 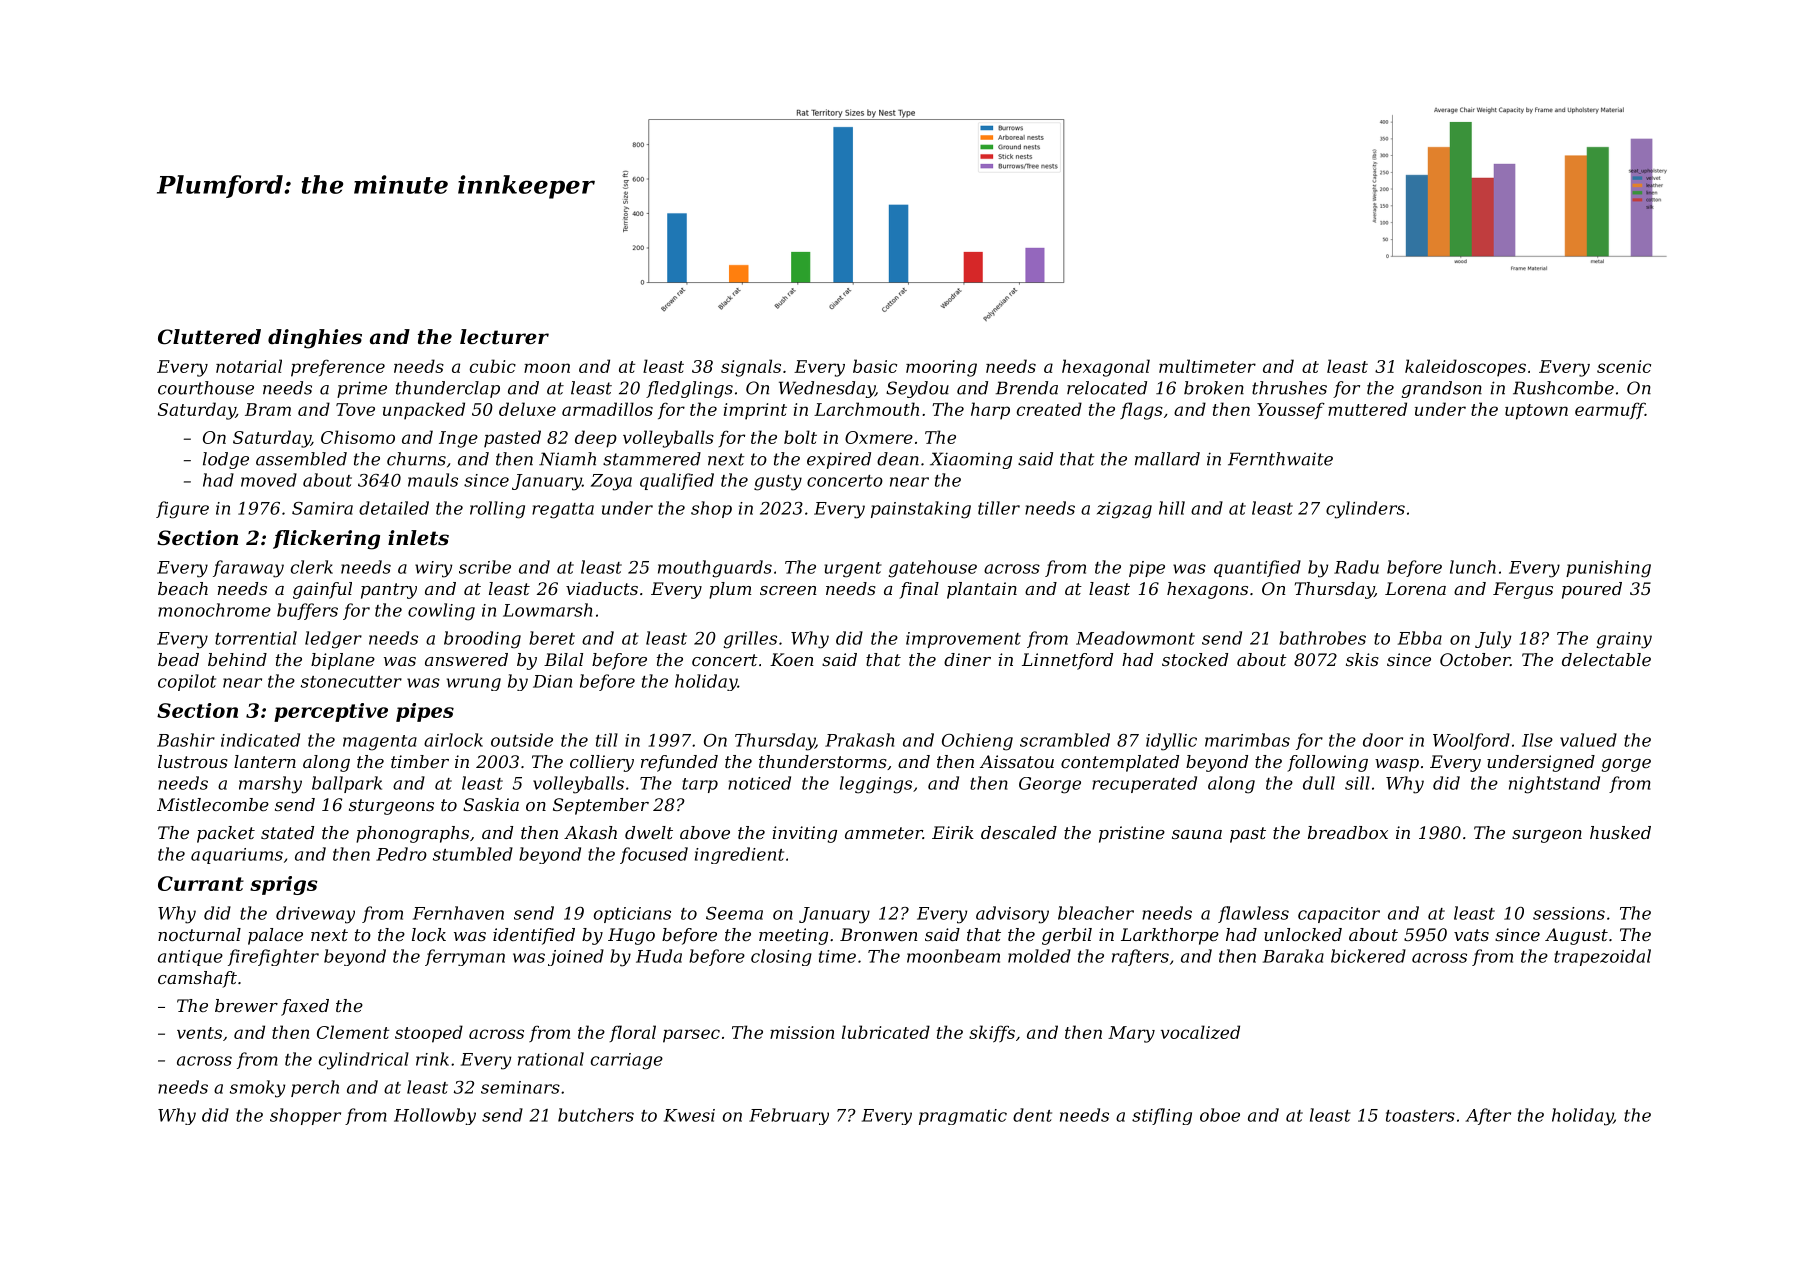 I want to click on flickering, so click(x=326, y=540).
